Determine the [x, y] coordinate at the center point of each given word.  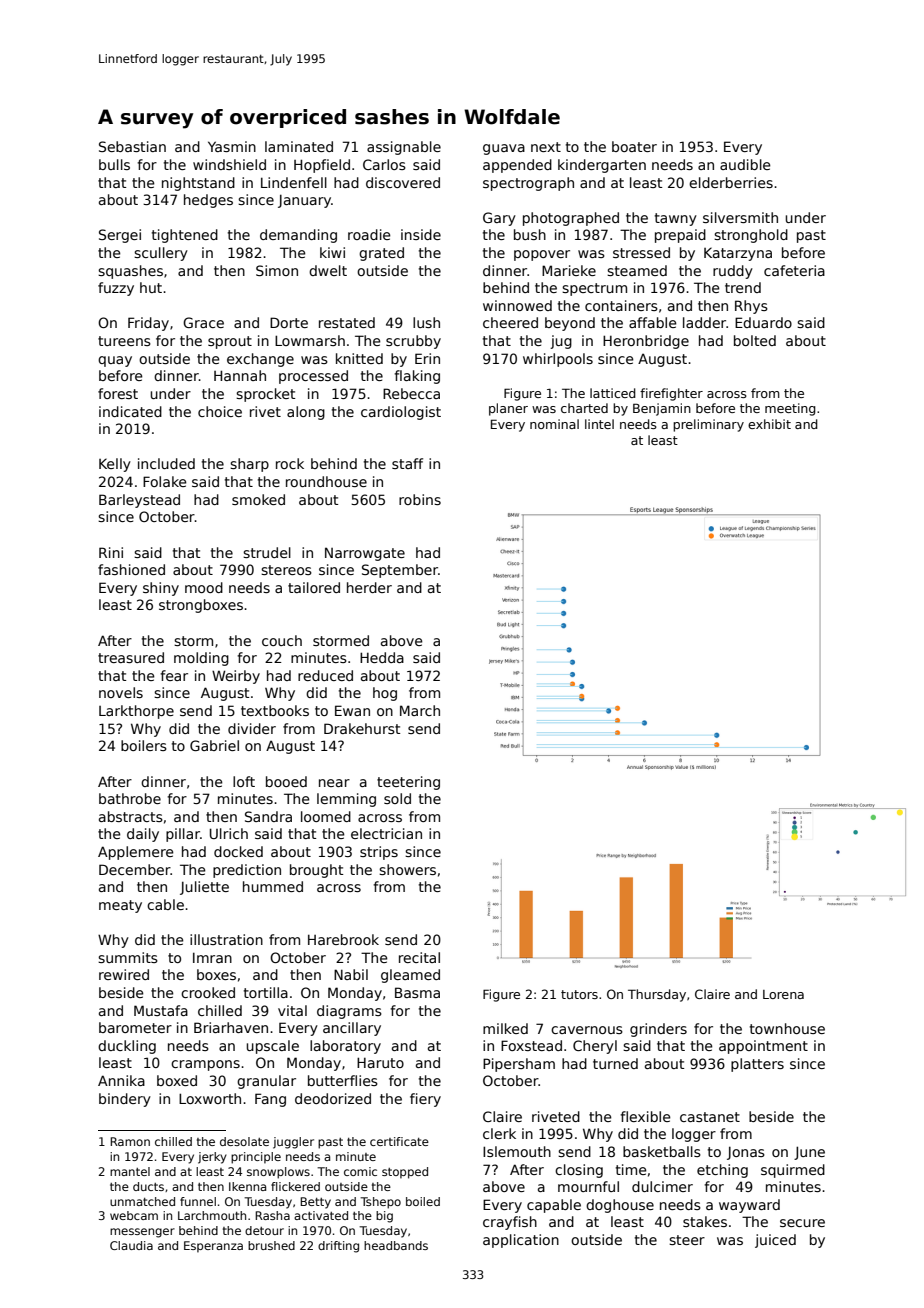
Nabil [351, 974]
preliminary [708, 425]
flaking [417, 377]
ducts [148, 1186]
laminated [299, 146]
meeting [790, 409]
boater [634, 146]
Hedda [382, 657]
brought [316, 871]
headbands [396, 1245]
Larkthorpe [136, 712]
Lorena [783, 994]
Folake [165, 481]
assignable [404, 148]
